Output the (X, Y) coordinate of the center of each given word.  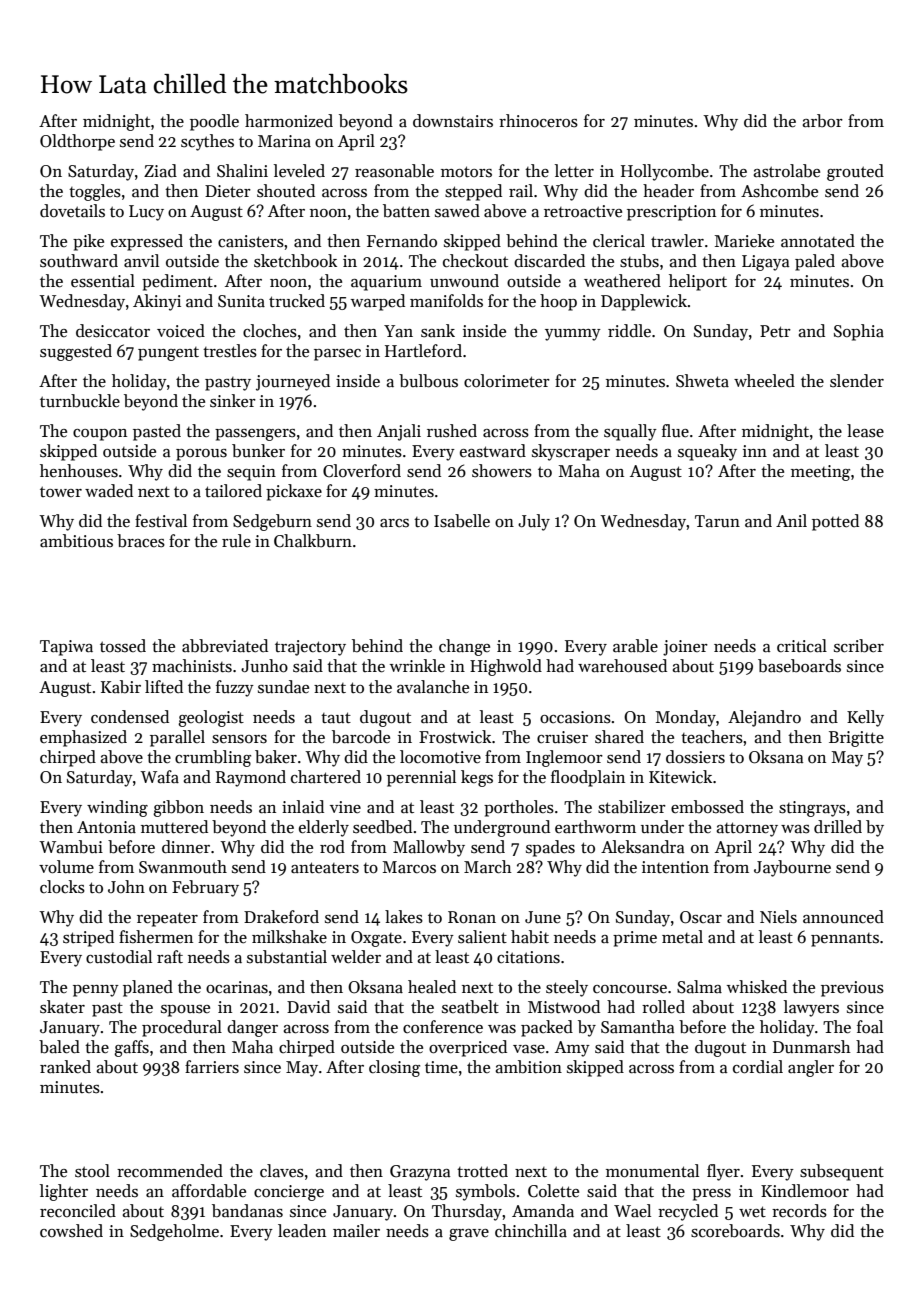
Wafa (159, 777)
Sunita (241, 301)
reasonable (394, 171)
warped (378, 302)
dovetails (72, 211)
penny (96, 991)
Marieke (744, 241)
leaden (302, 1230)
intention (675, 867)
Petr (775, 331)
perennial (421, 778)
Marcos (409, 867)
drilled (838, 826)
